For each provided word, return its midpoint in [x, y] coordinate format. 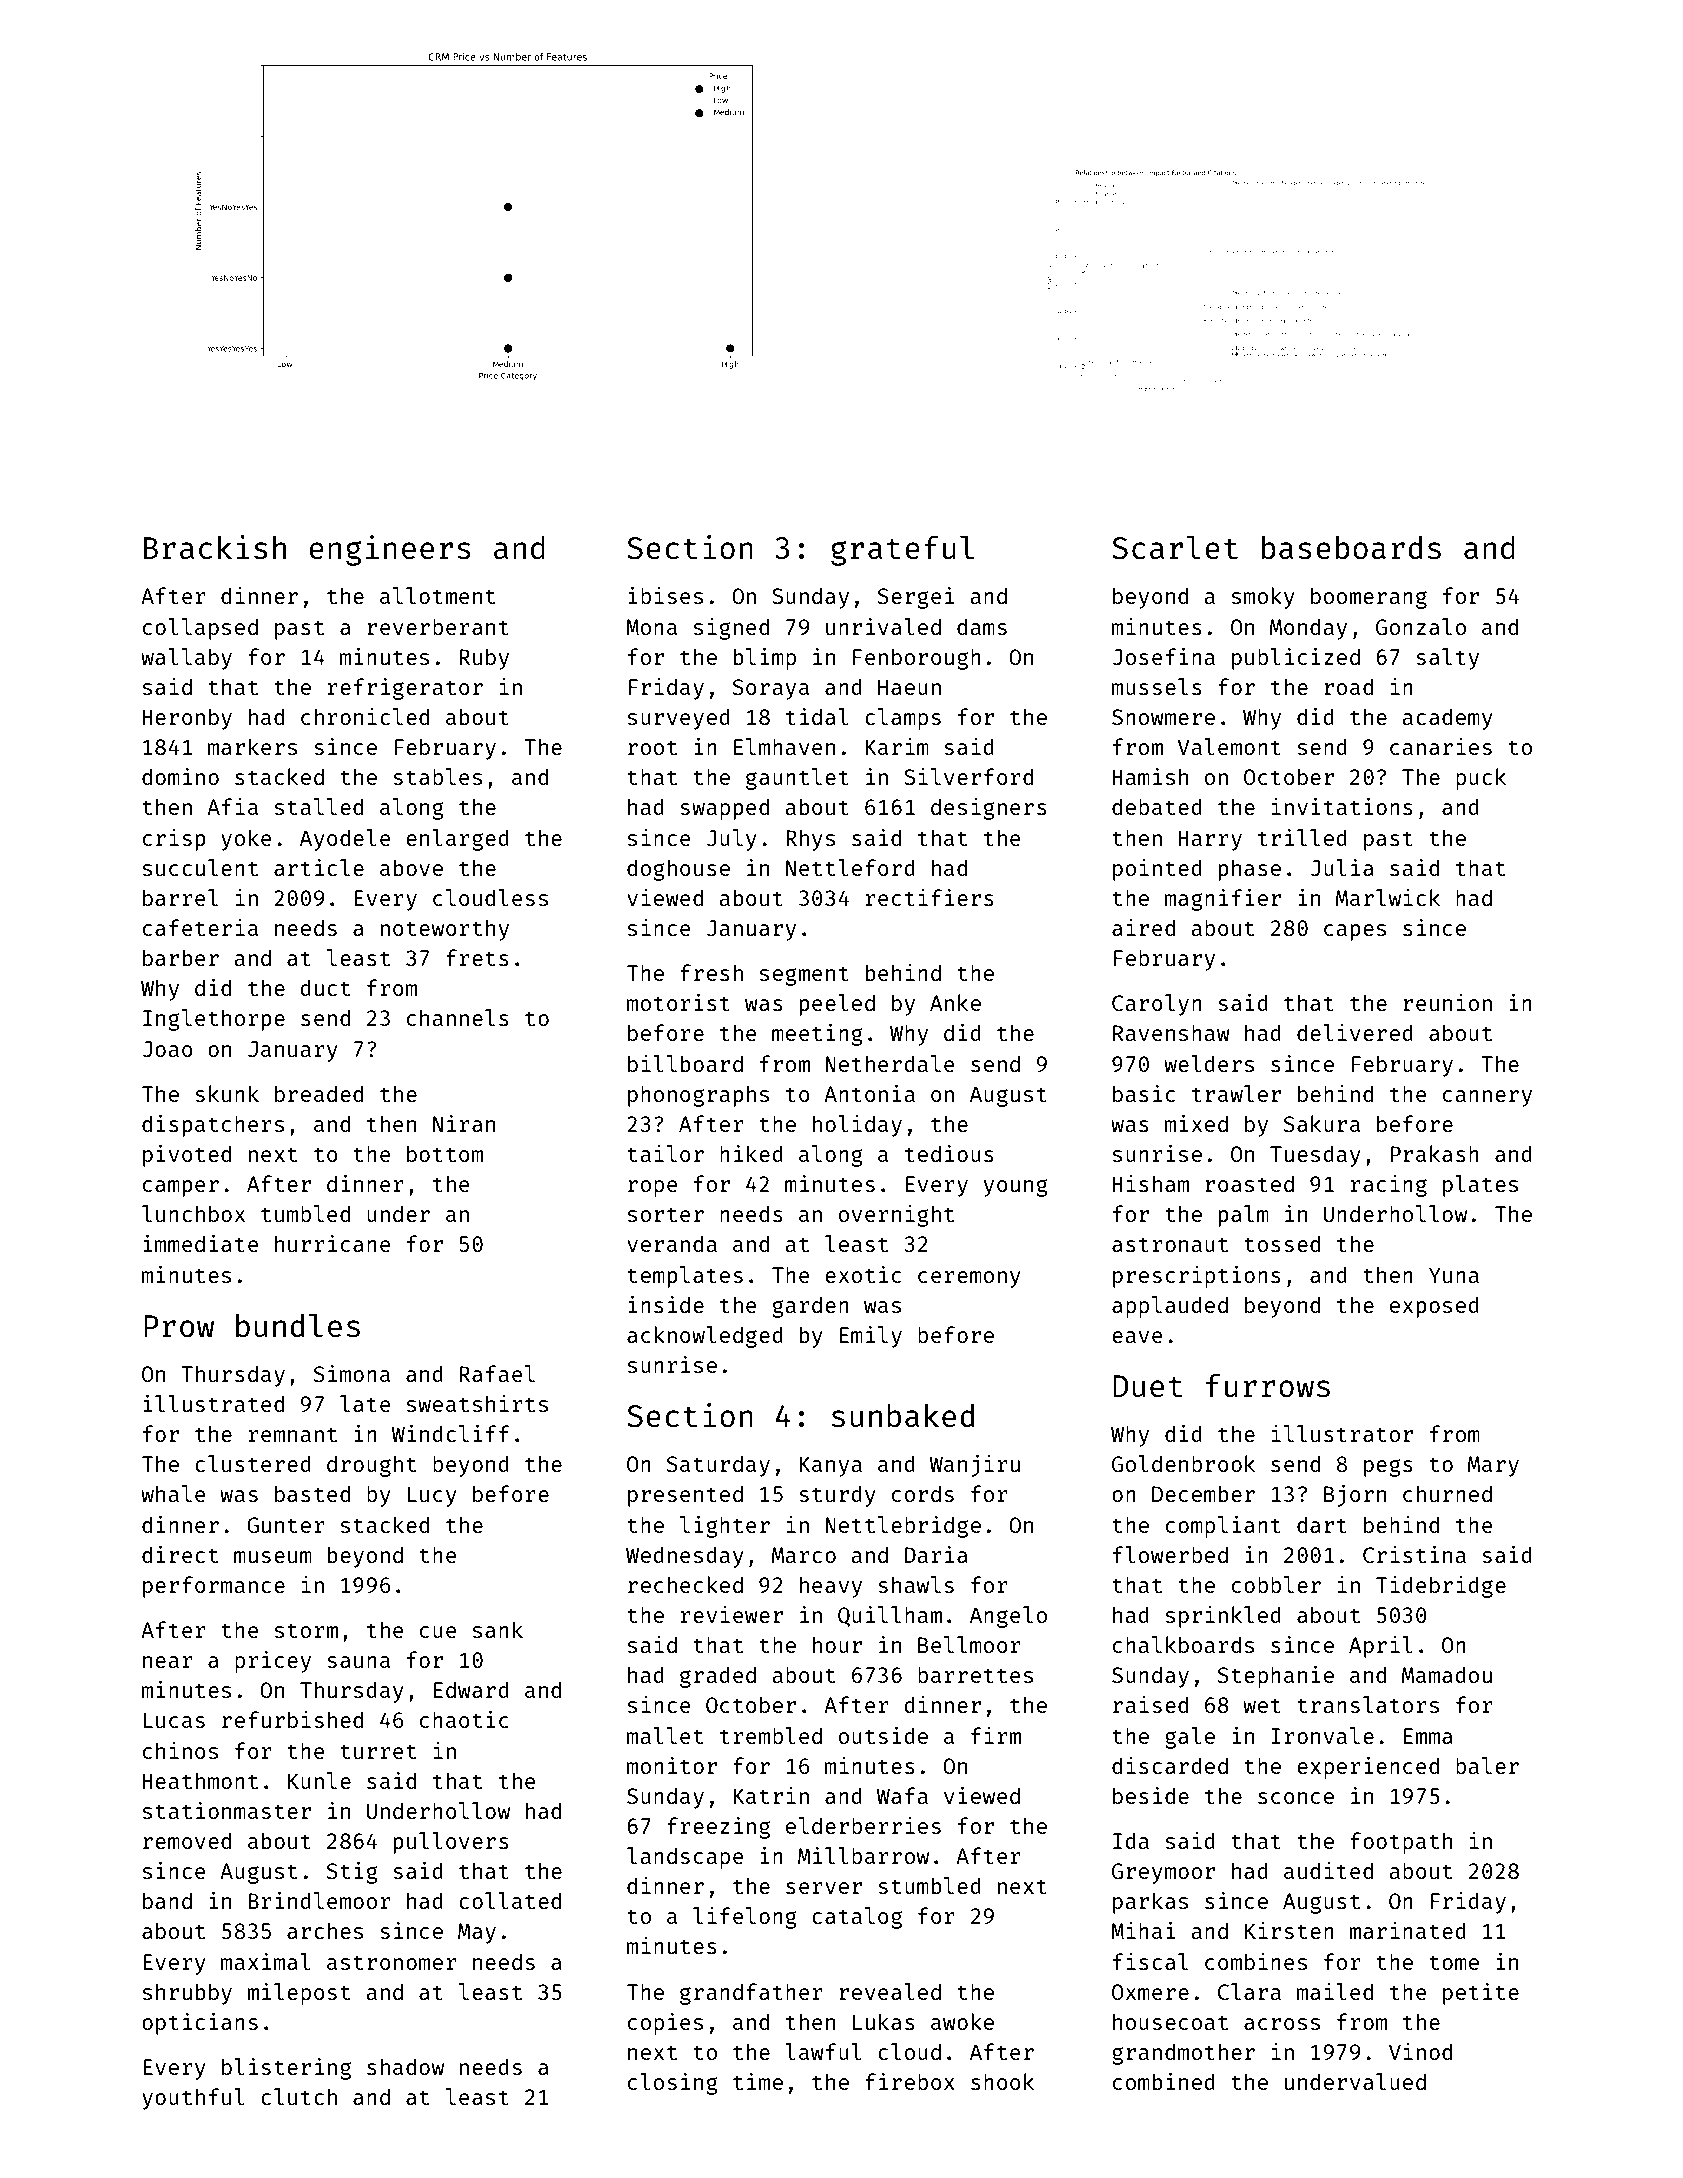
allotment [437, 595]
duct [325, 987]
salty [1447, 659]
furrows [1268, 1385]
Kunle [319, 1780]
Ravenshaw [1171, 1032]
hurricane [332, 1243]
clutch [299, 2096]
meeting [817, 1035]
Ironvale [1322, 1735]
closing [673, 2084]
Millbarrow [863, 1855]
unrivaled [883, 626]
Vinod [1420, 2051]
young [1016, 1188]
